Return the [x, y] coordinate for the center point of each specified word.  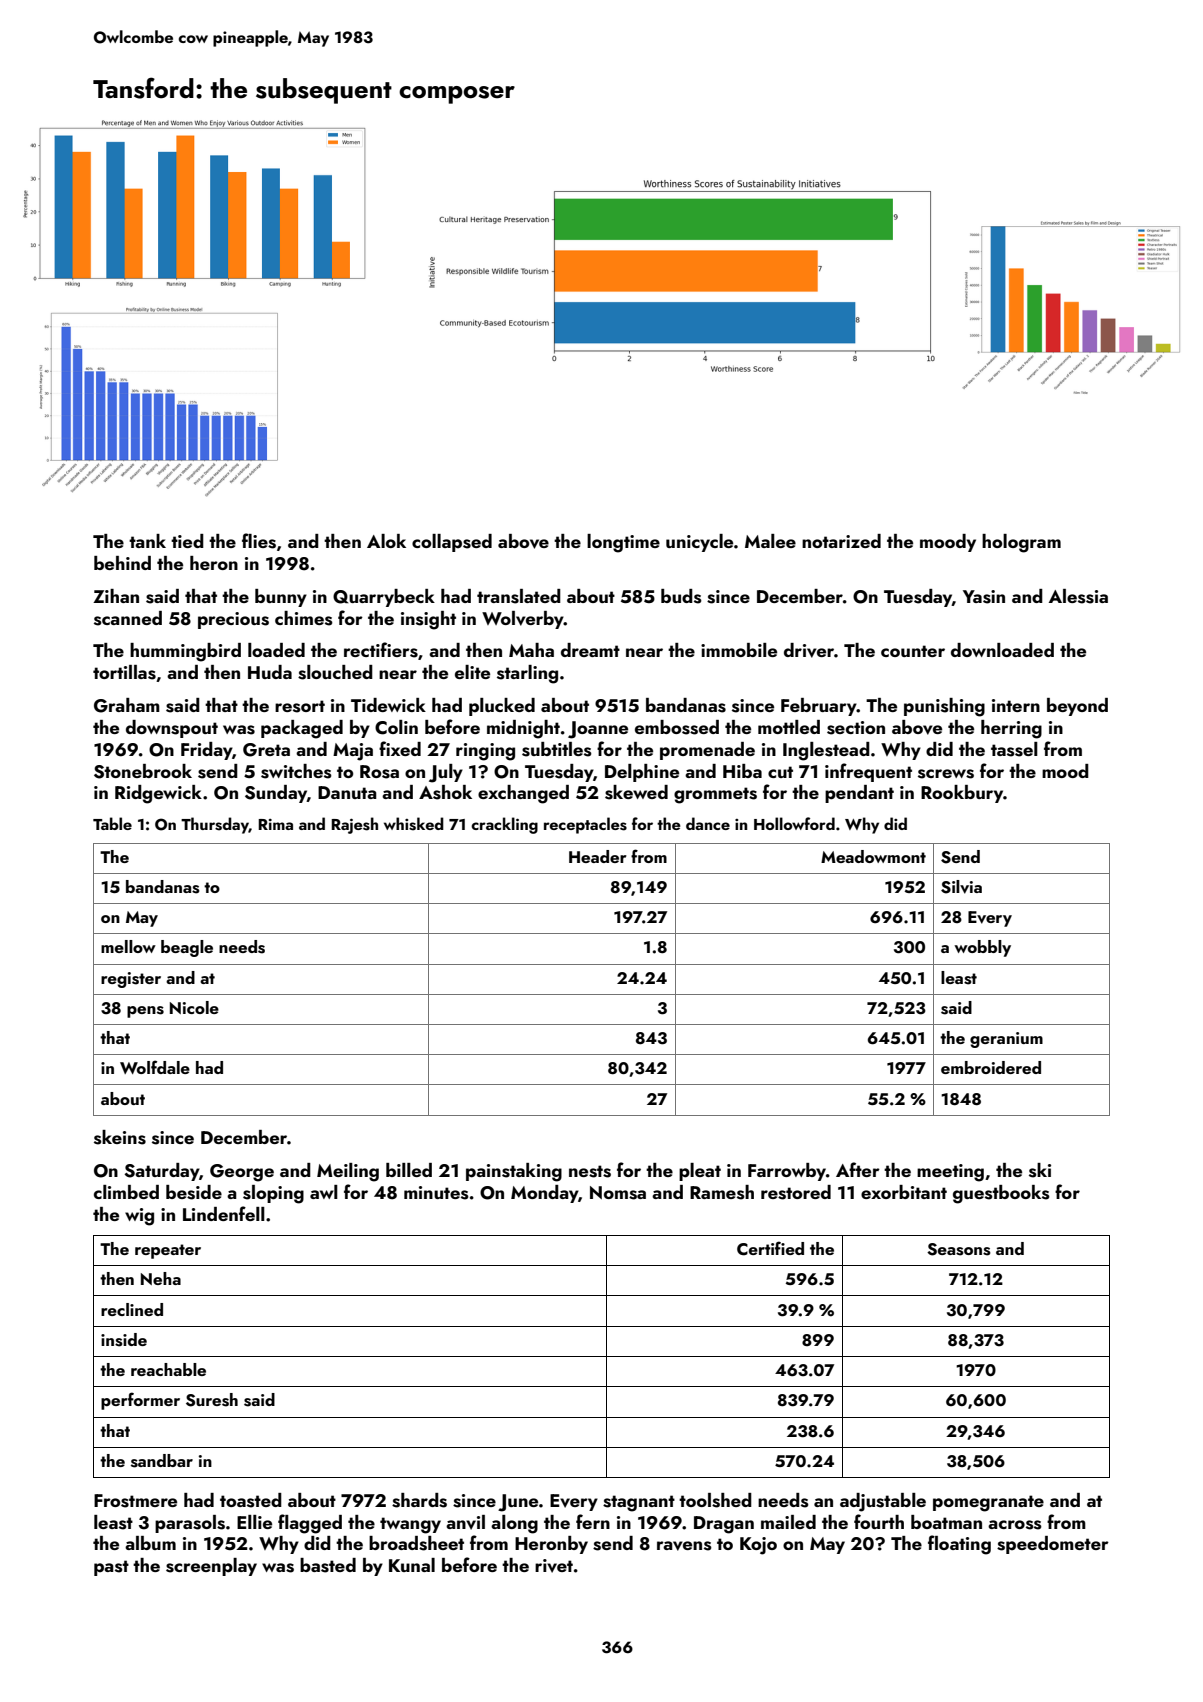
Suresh [212, 1400]
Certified [770, 1248]
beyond [1077, 707]
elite [472, 672]
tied [187, 541]
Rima [275, 824]
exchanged [523, 794]
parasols [190, 1524]
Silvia [961, 887]
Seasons [959, 1249]
